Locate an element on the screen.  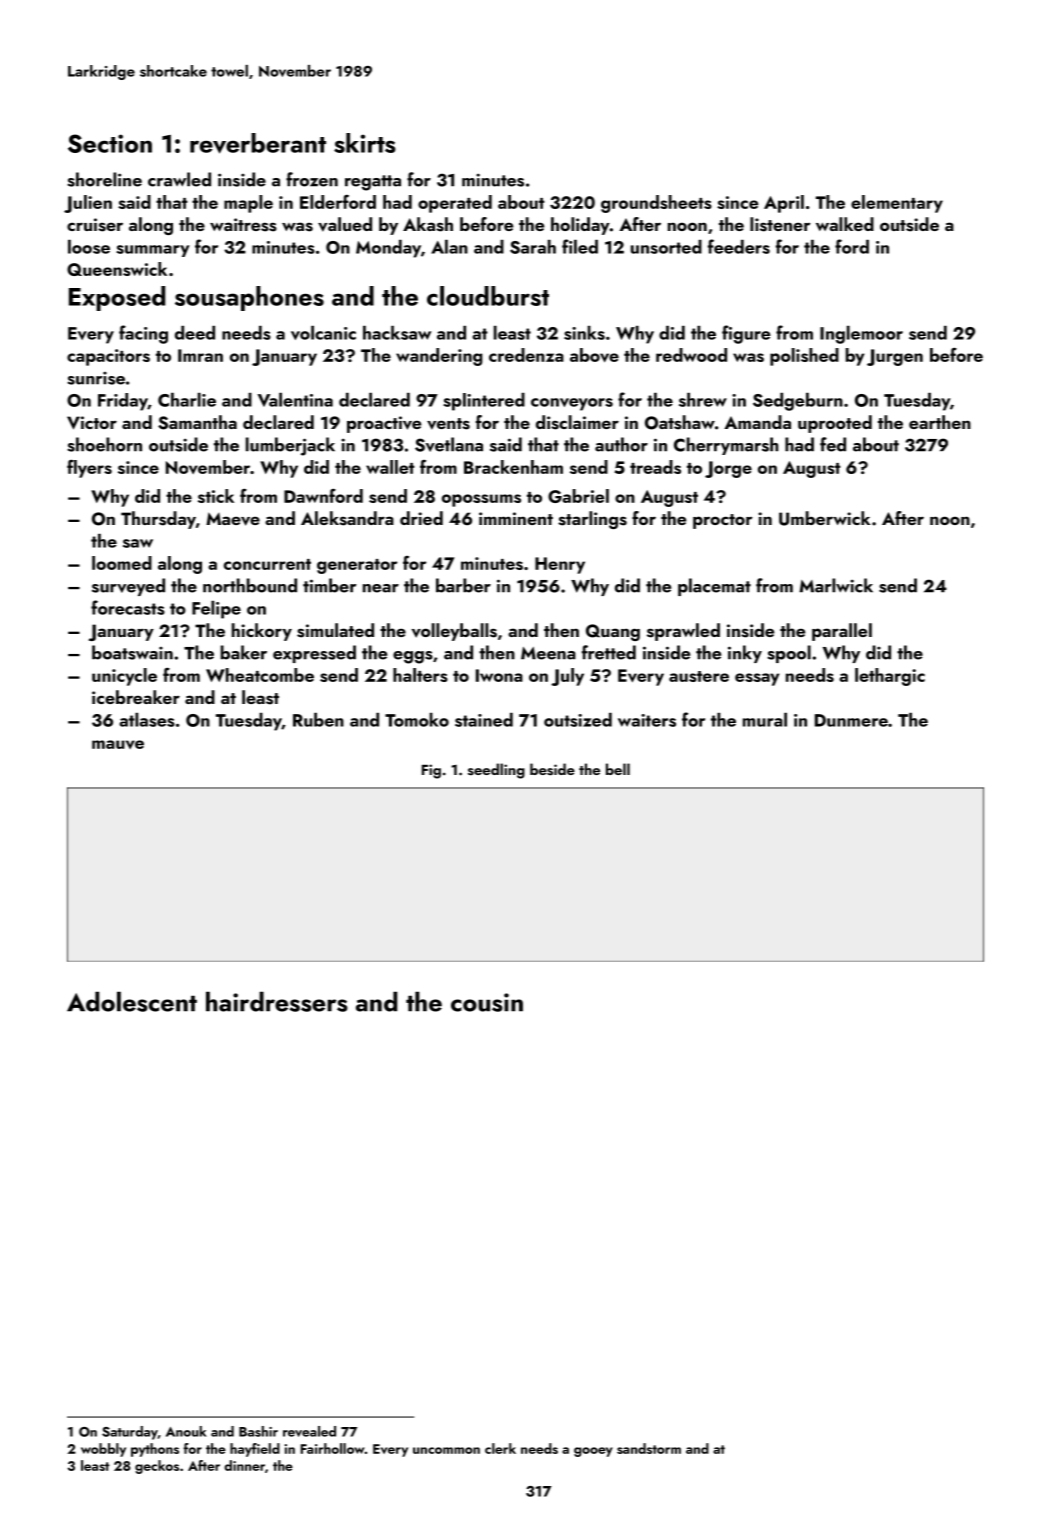
Dunmere is located at coordinates (851, 720).
